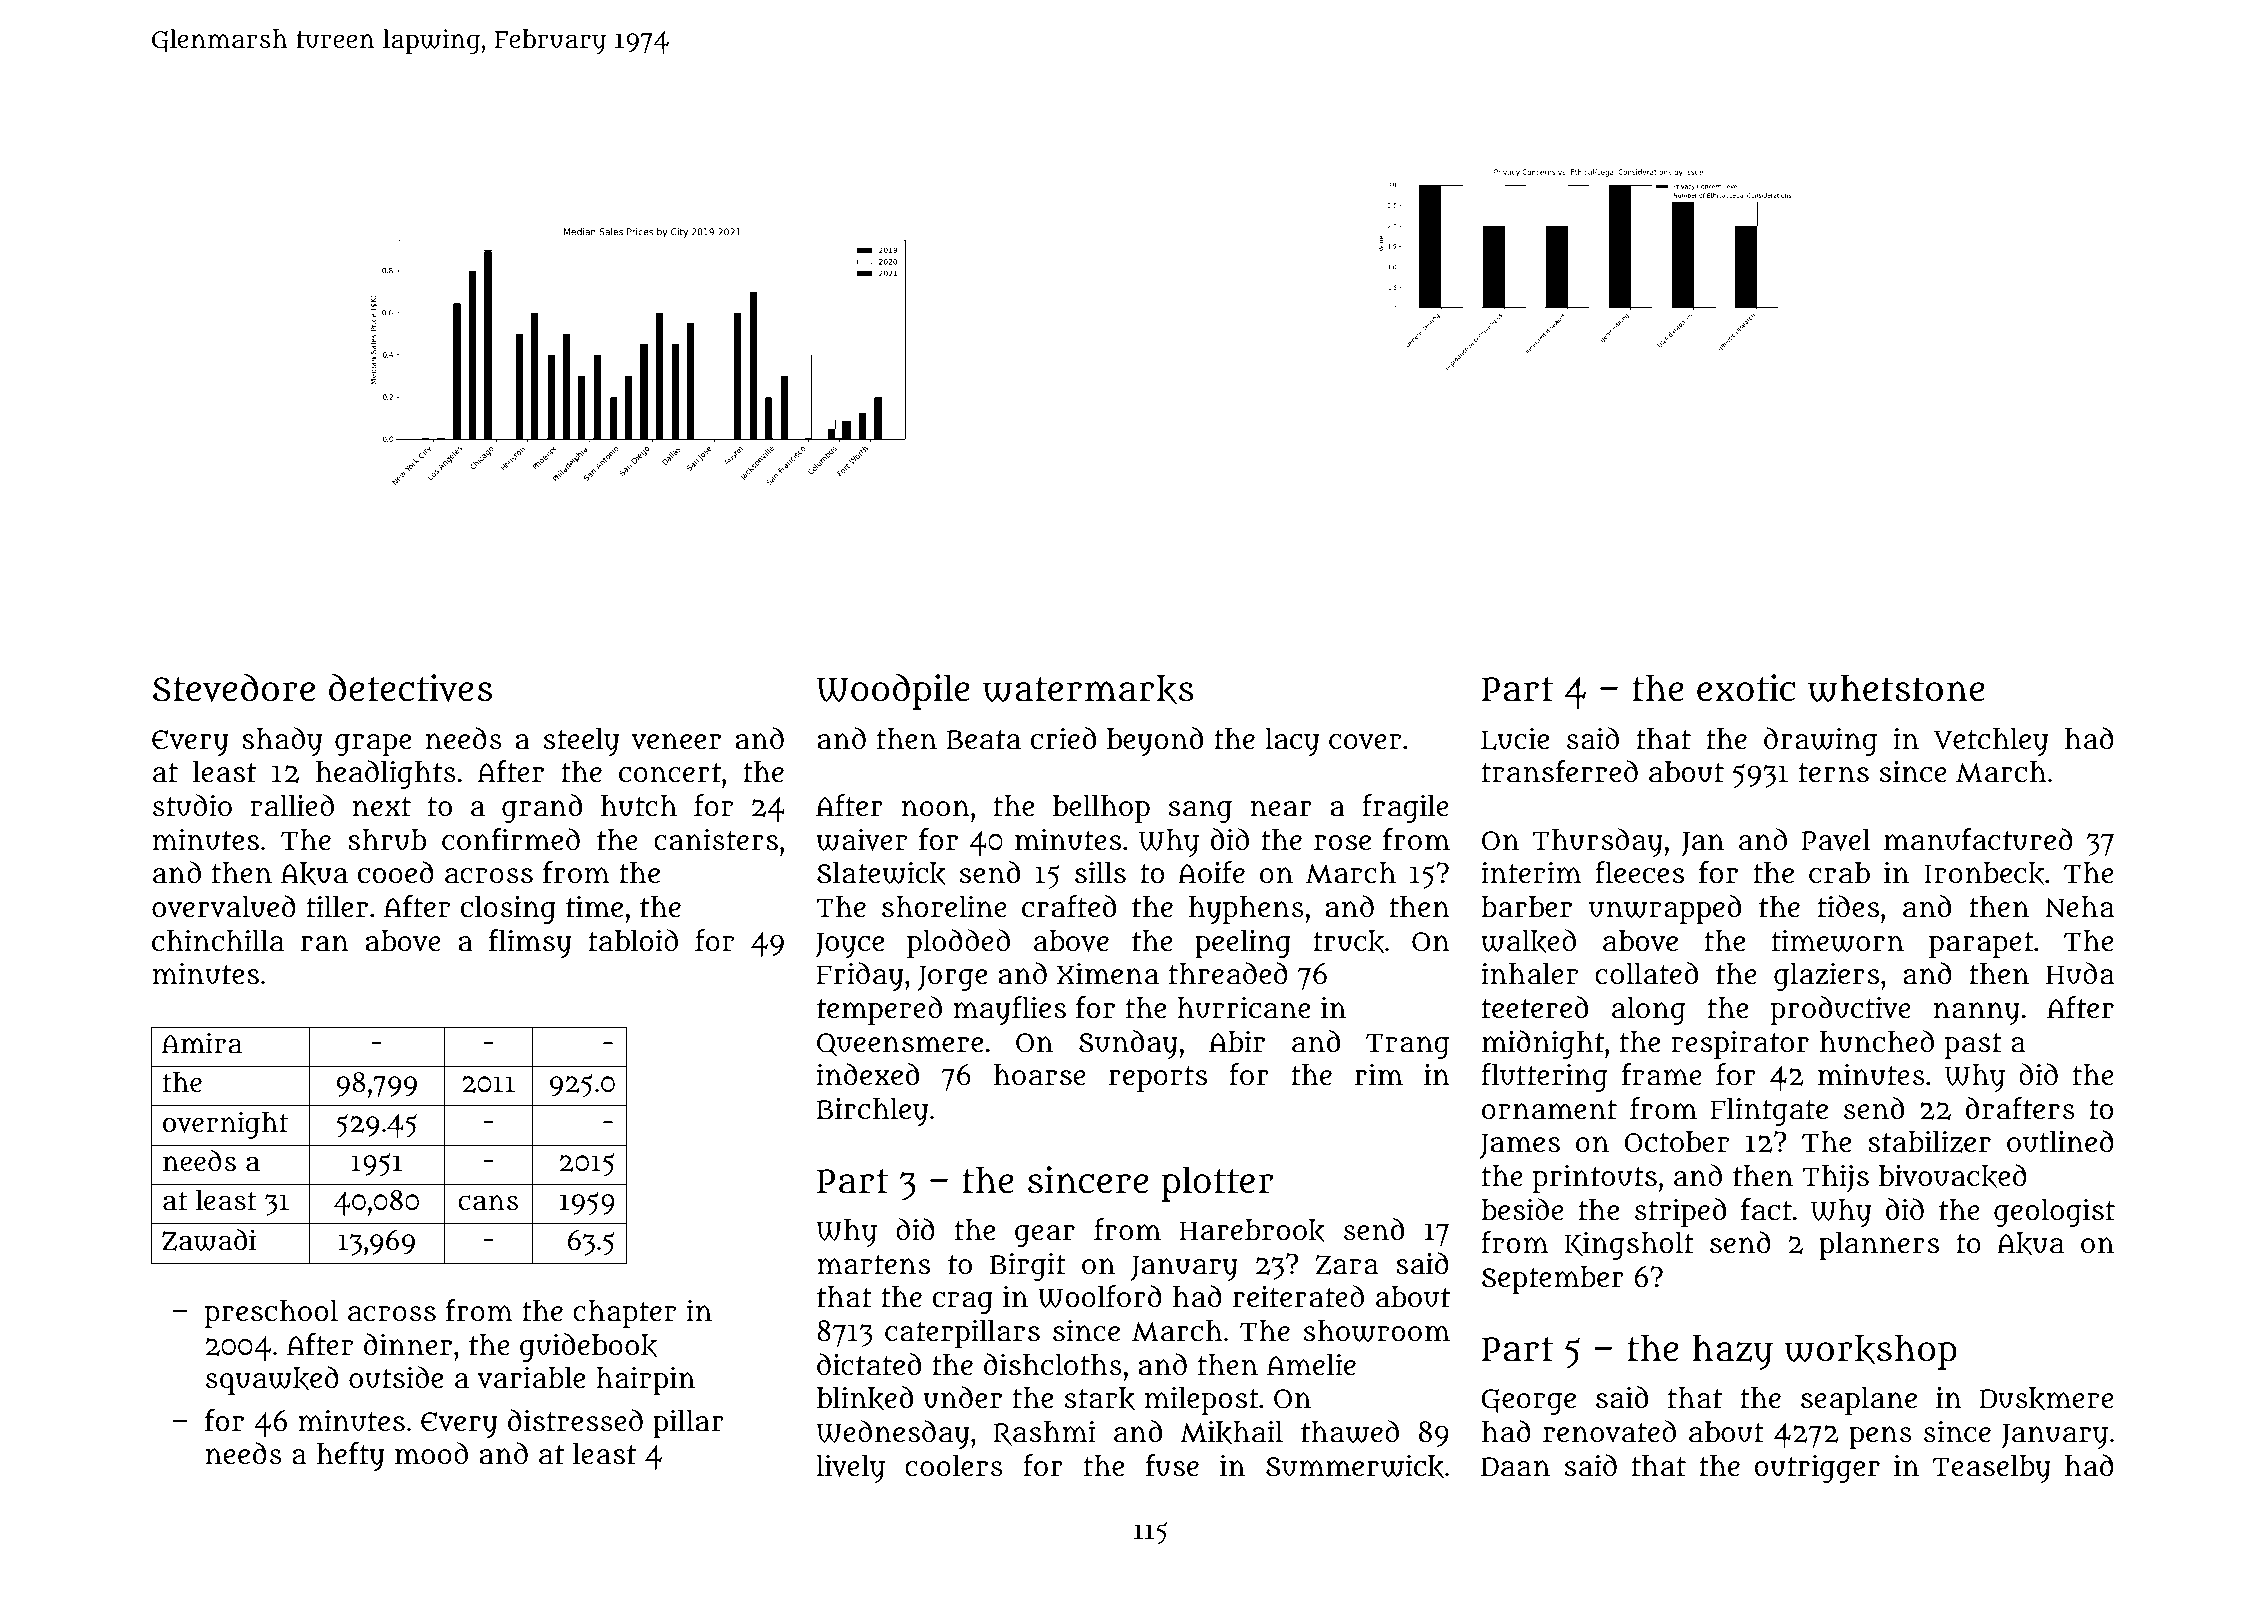  Describe the element at coordinates (1984, 874) in the page. I see `Ironbeck` at that location.
